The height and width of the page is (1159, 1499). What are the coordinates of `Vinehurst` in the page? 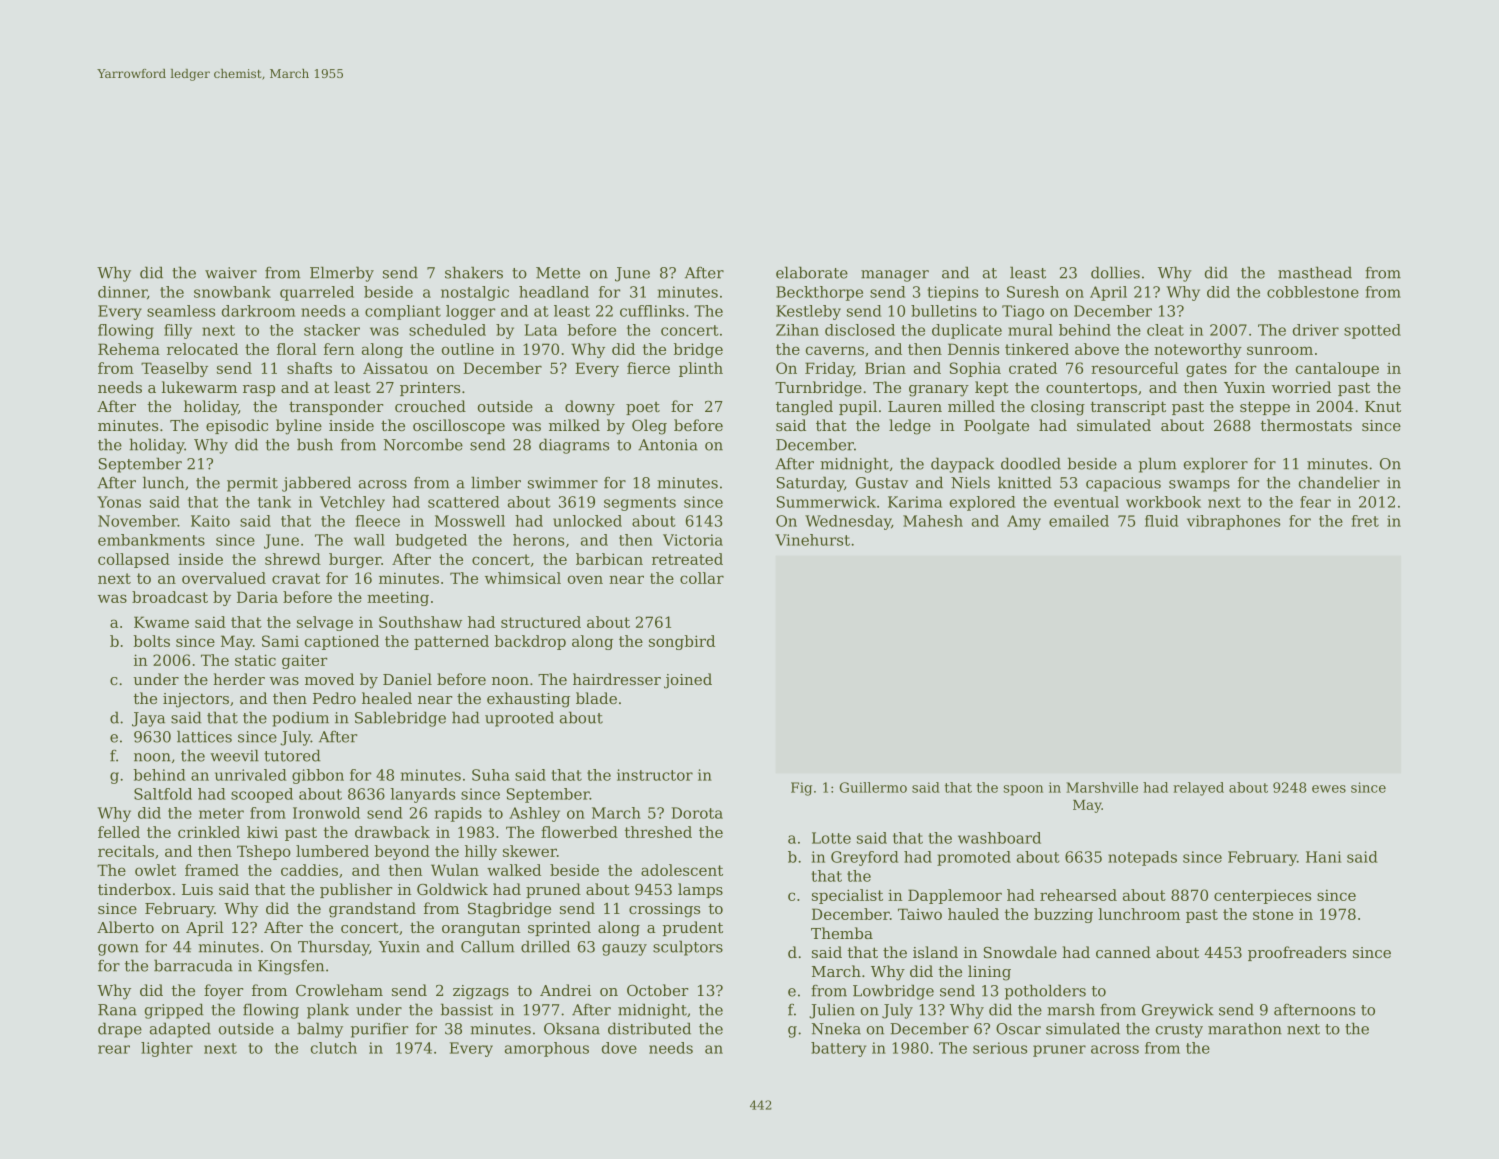 It's located at (812, 540).
